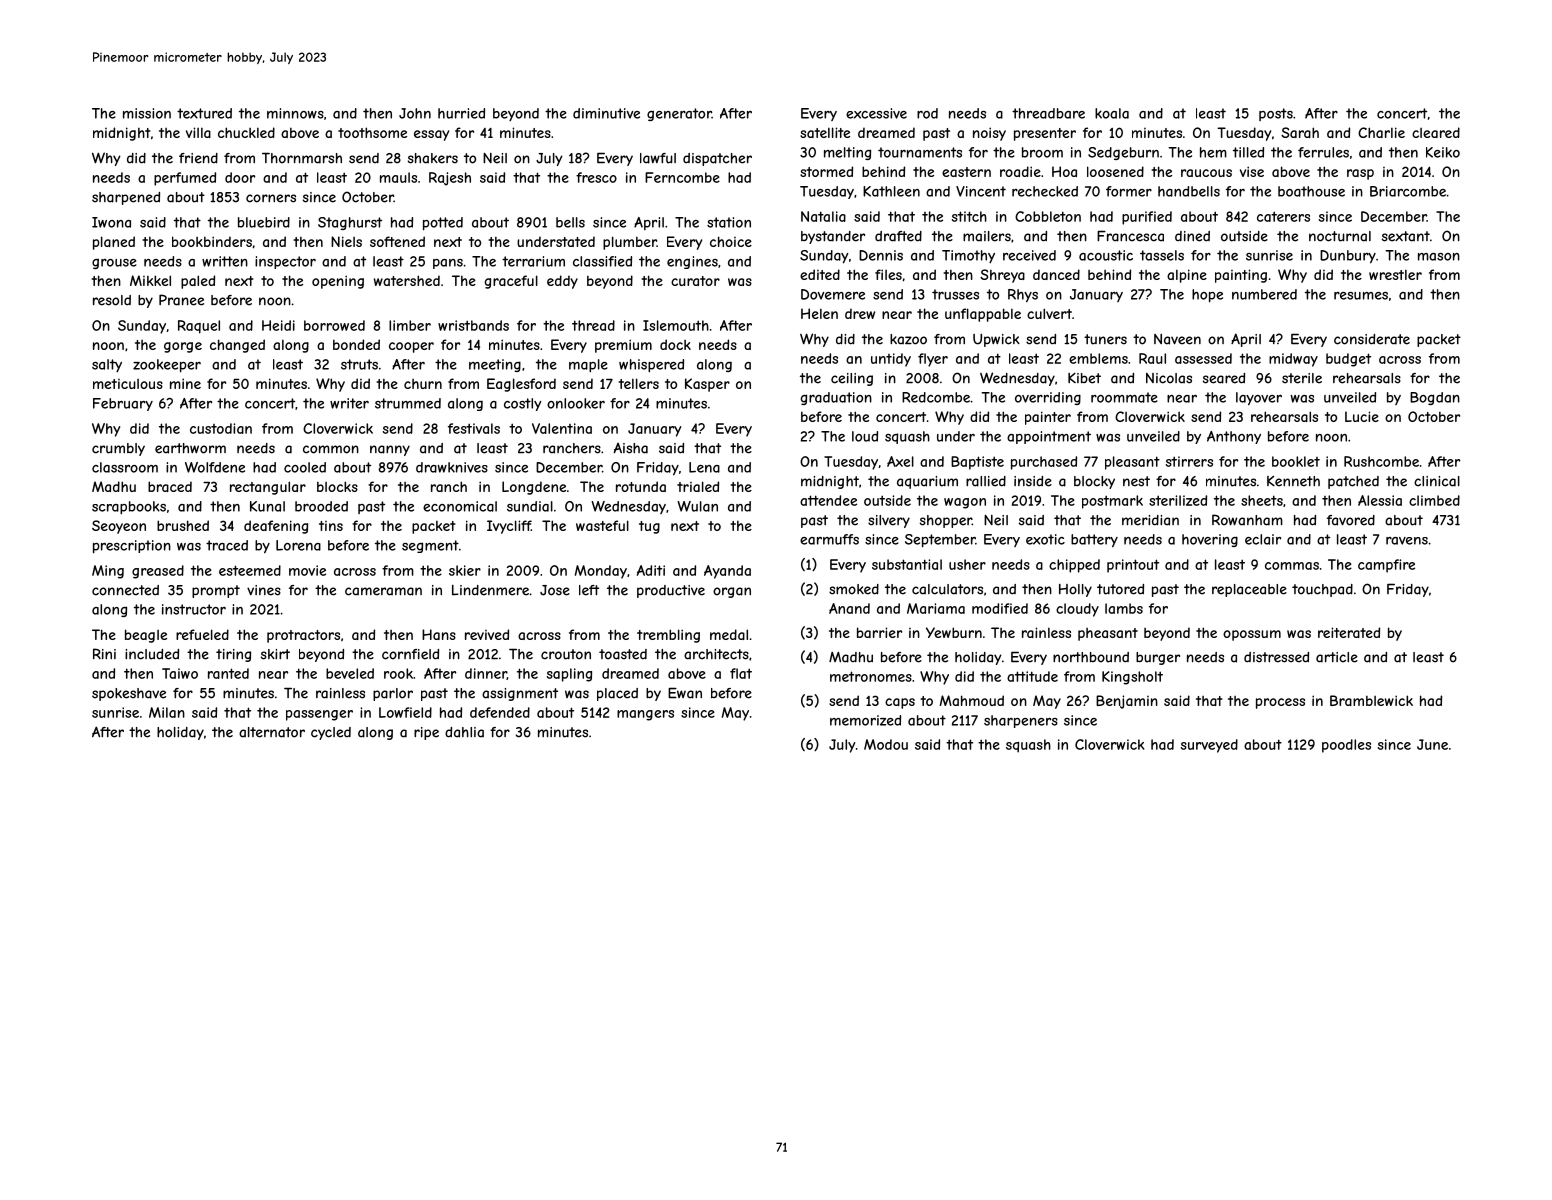 This page has height=1200, width=1552. What do you see at coordinates (411, 347) in the page?
I see `cooper` at bounding box center [411, 347].
